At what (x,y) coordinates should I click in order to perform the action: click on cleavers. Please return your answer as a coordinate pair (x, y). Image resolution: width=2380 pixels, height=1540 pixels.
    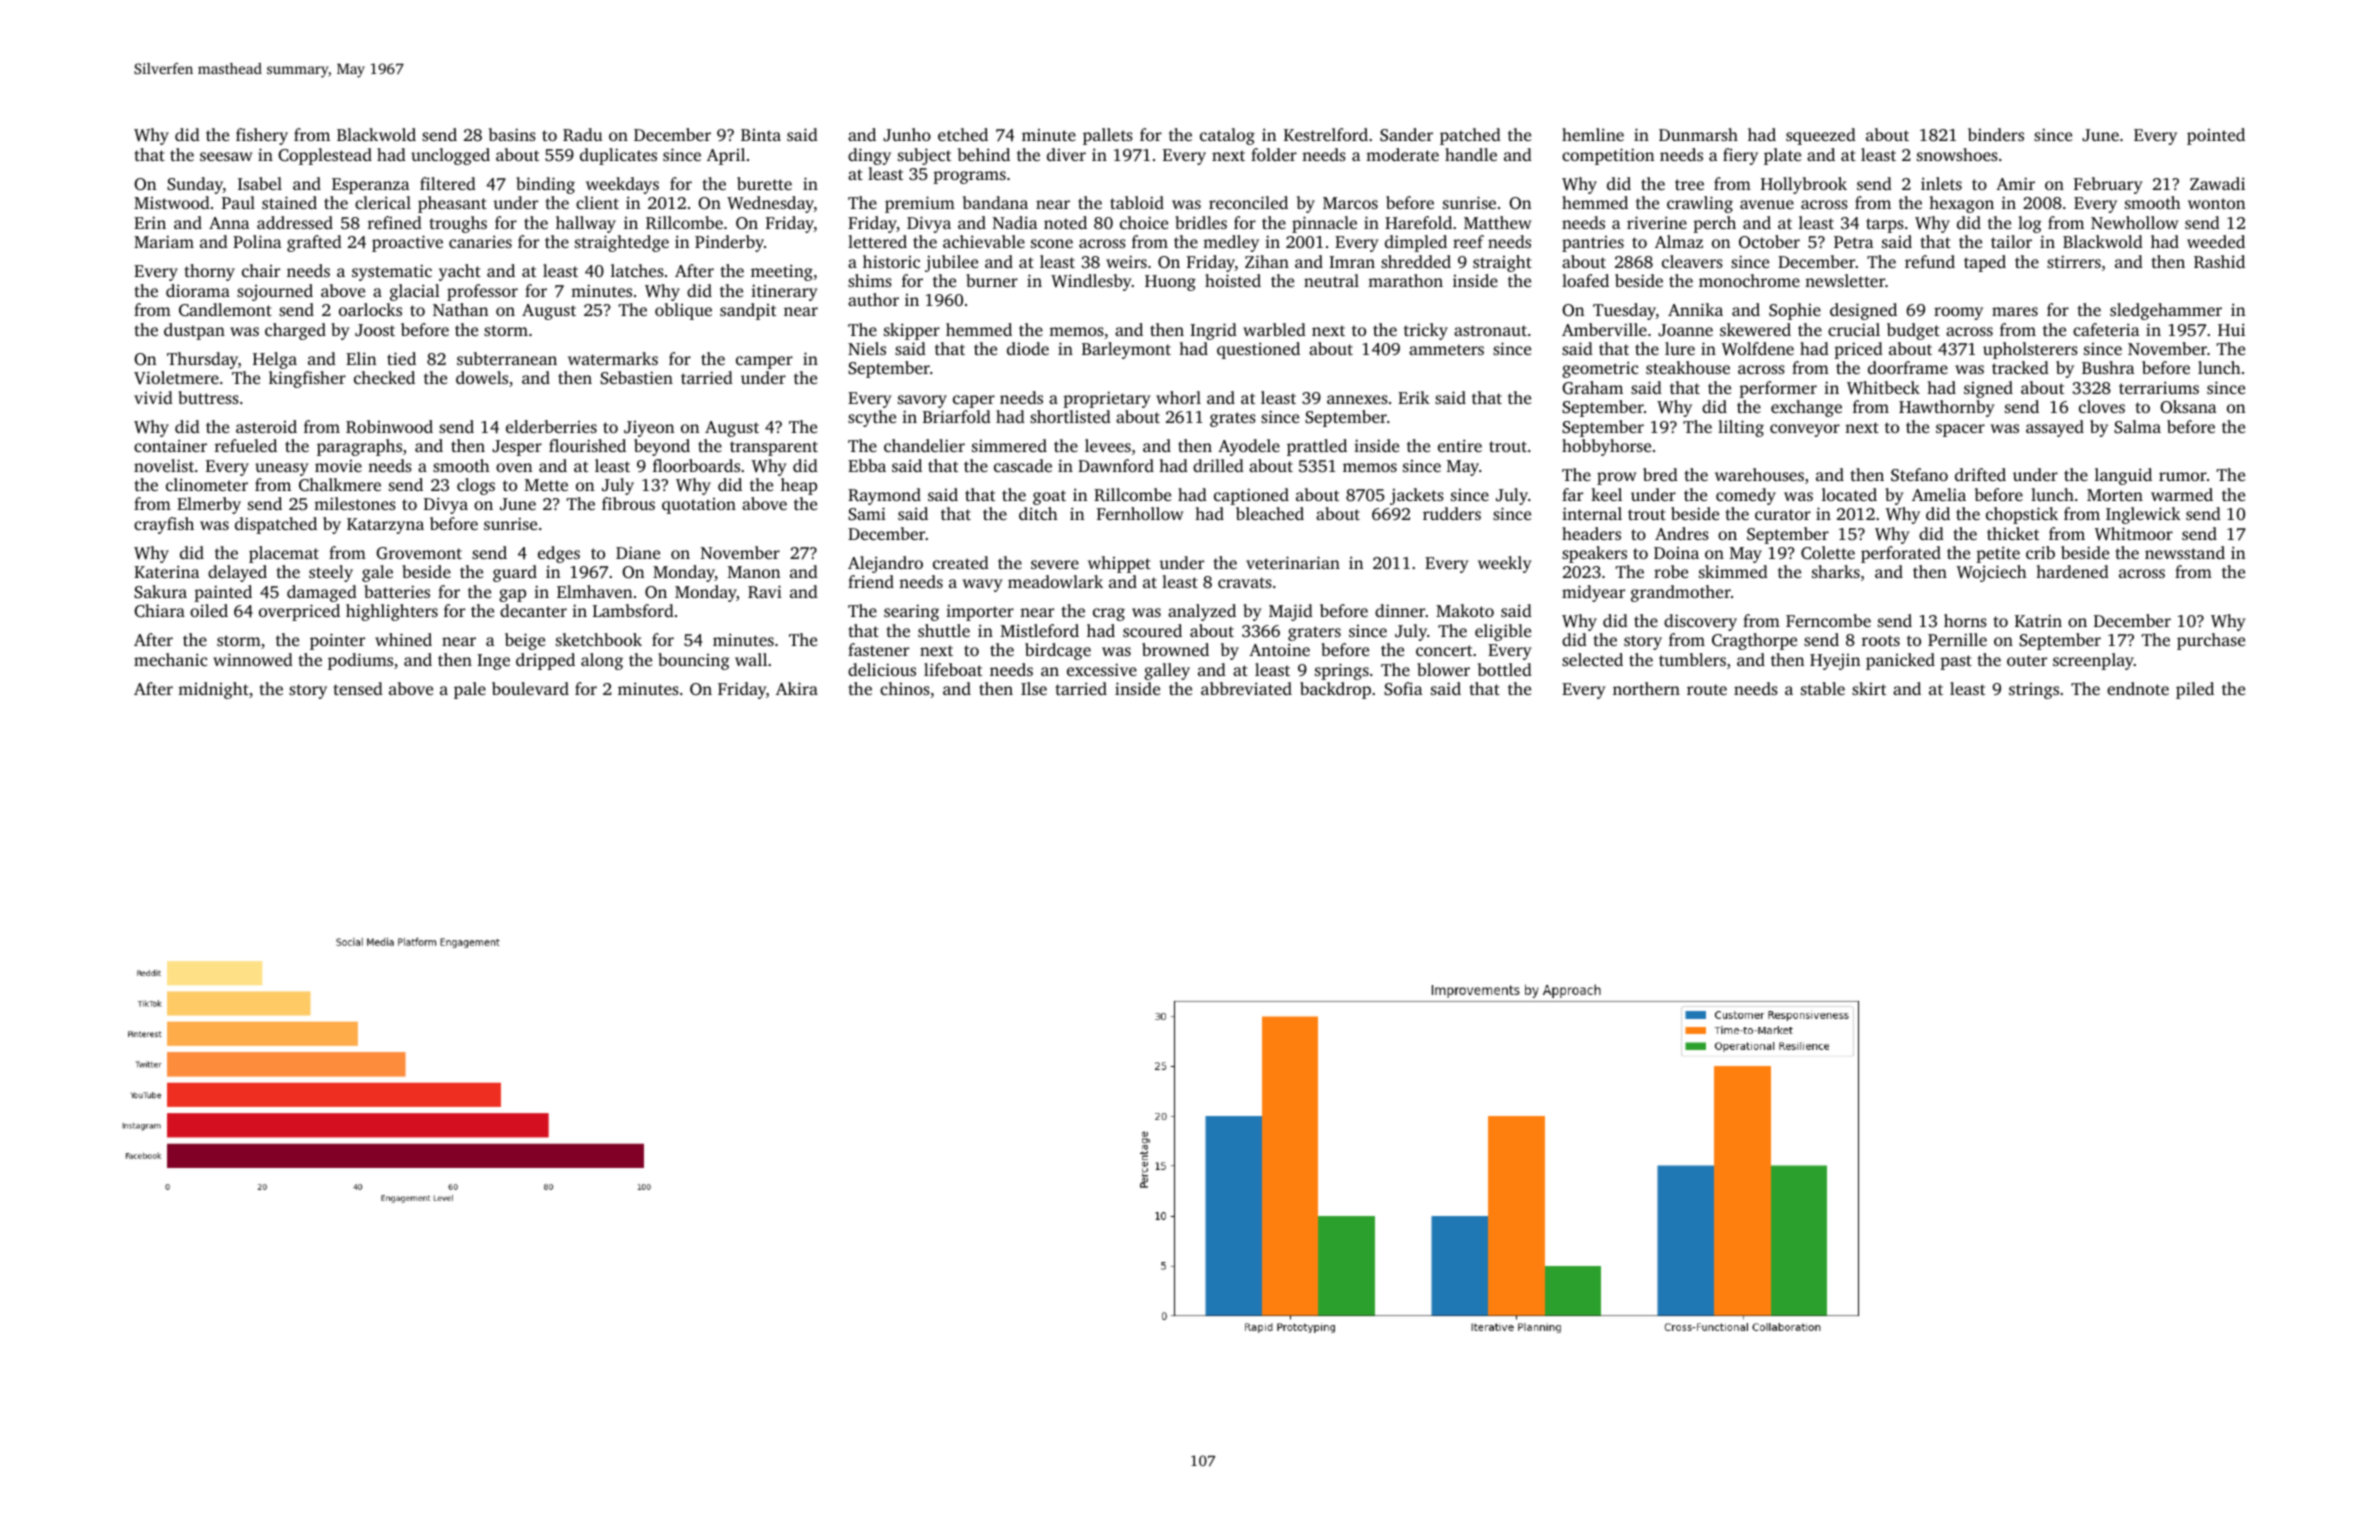
    Looking at the image, I should click on (1692, 261).
